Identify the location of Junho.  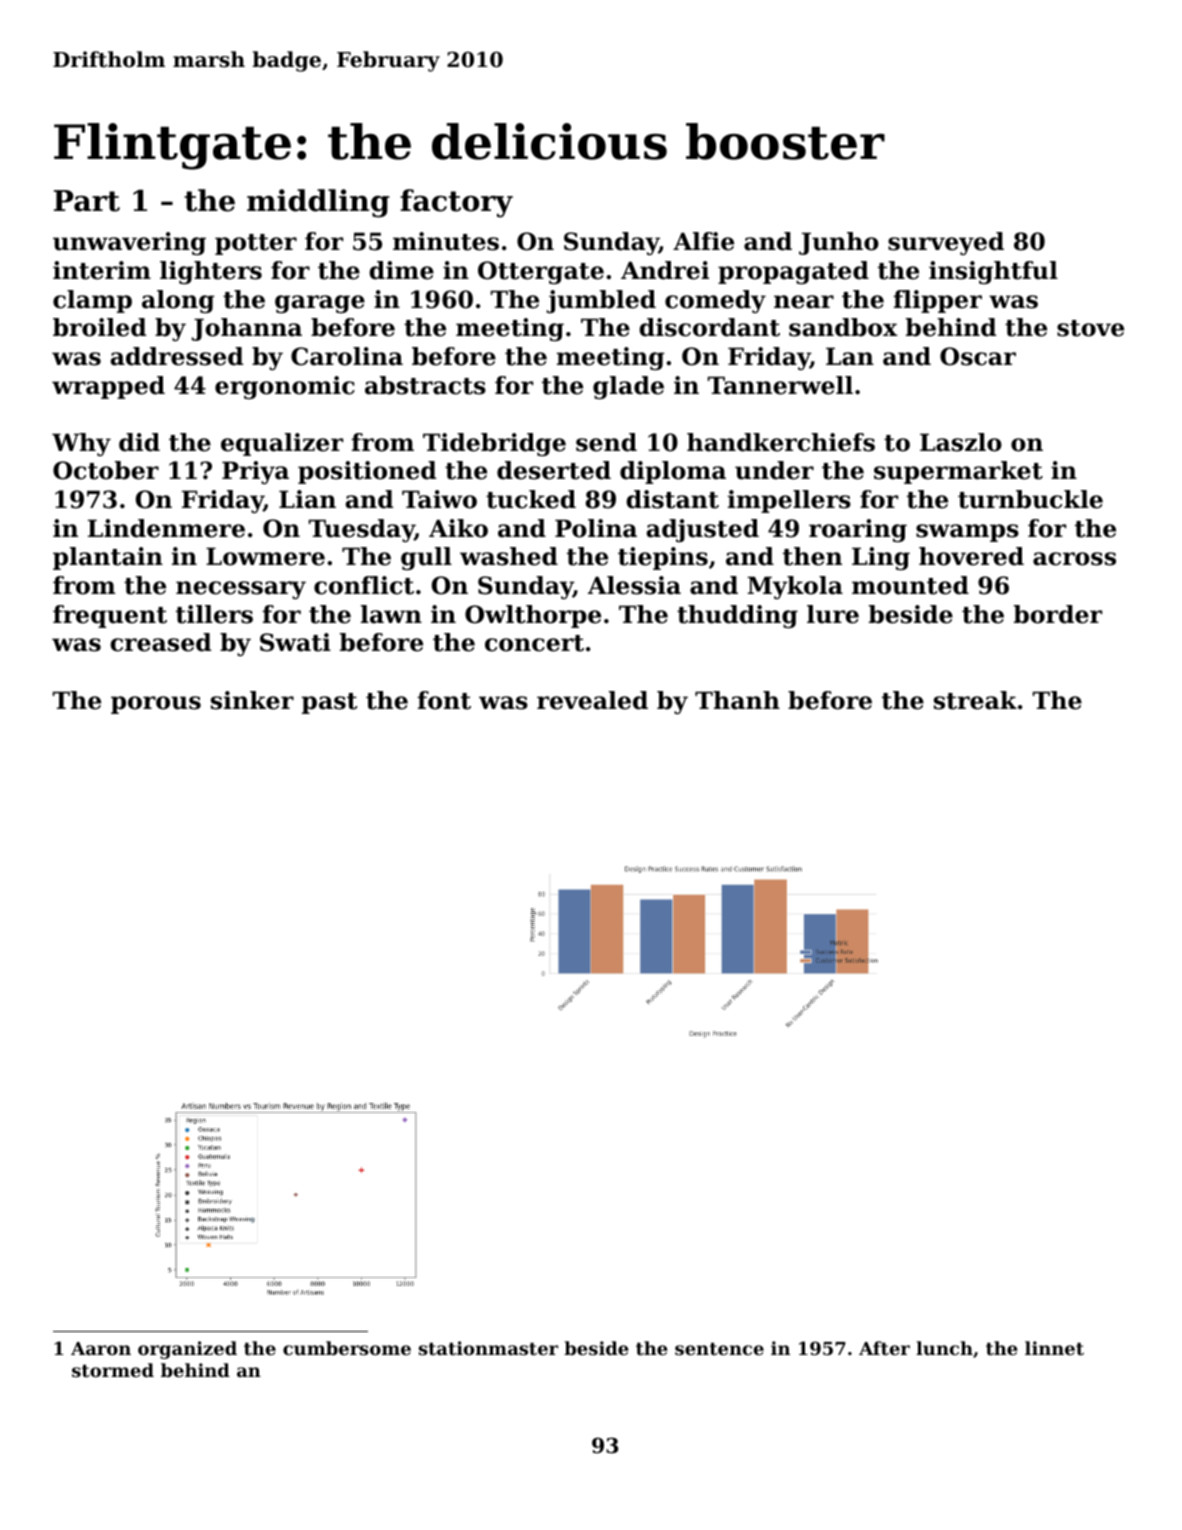
(839, 243).
